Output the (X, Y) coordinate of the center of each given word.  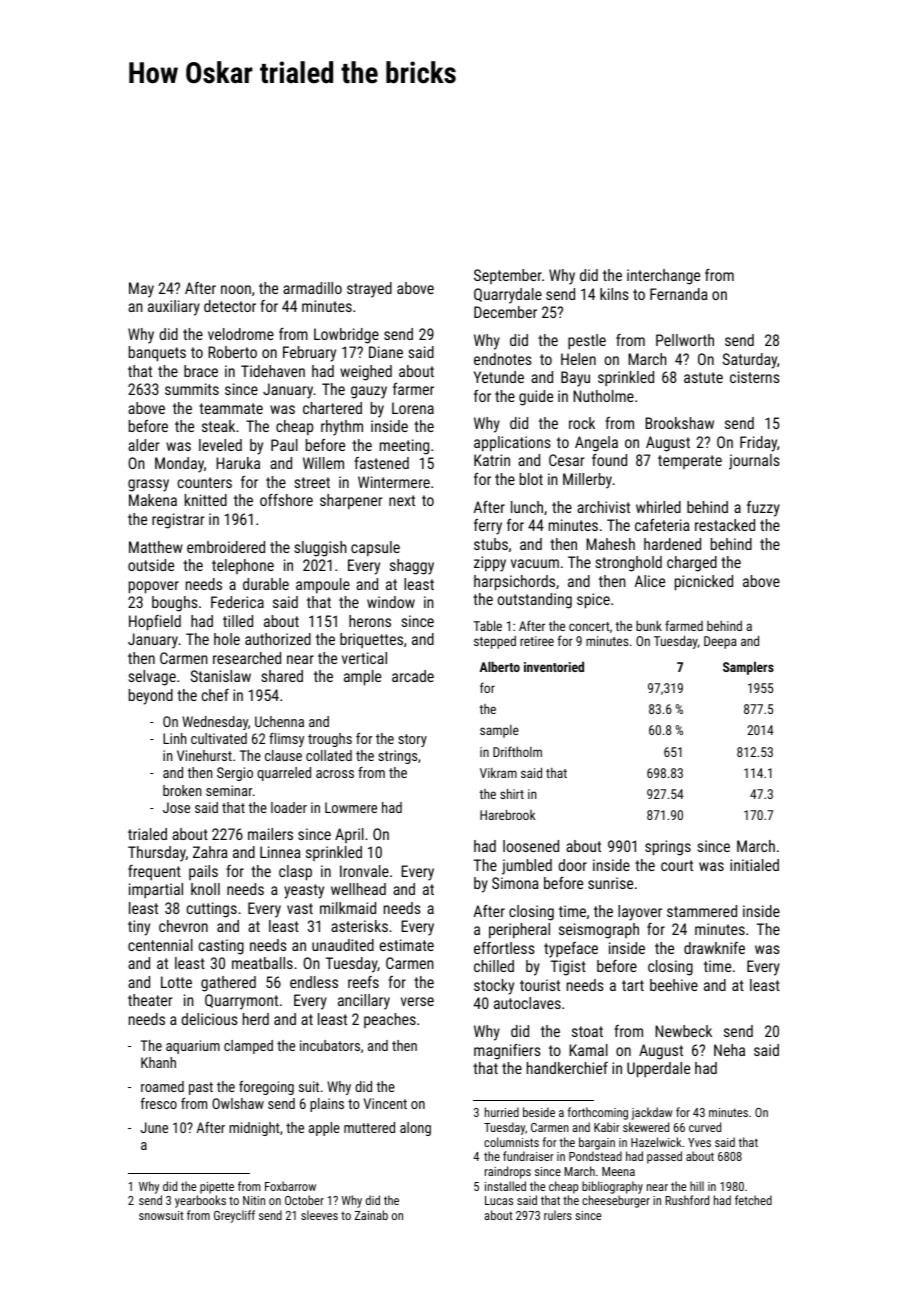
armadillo (312, 288)
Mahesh (610, 544)
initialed (754, 865)
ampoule (323, 586)
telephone (243, 566)
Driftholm (517, 751)
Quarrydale (508, 296)
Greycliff (234, 1216)
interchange (663, 277)
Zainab (371, 1215)
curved (705, 1127)
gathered (228, 984)
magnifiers (507, 1052)
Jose (176, 807)
